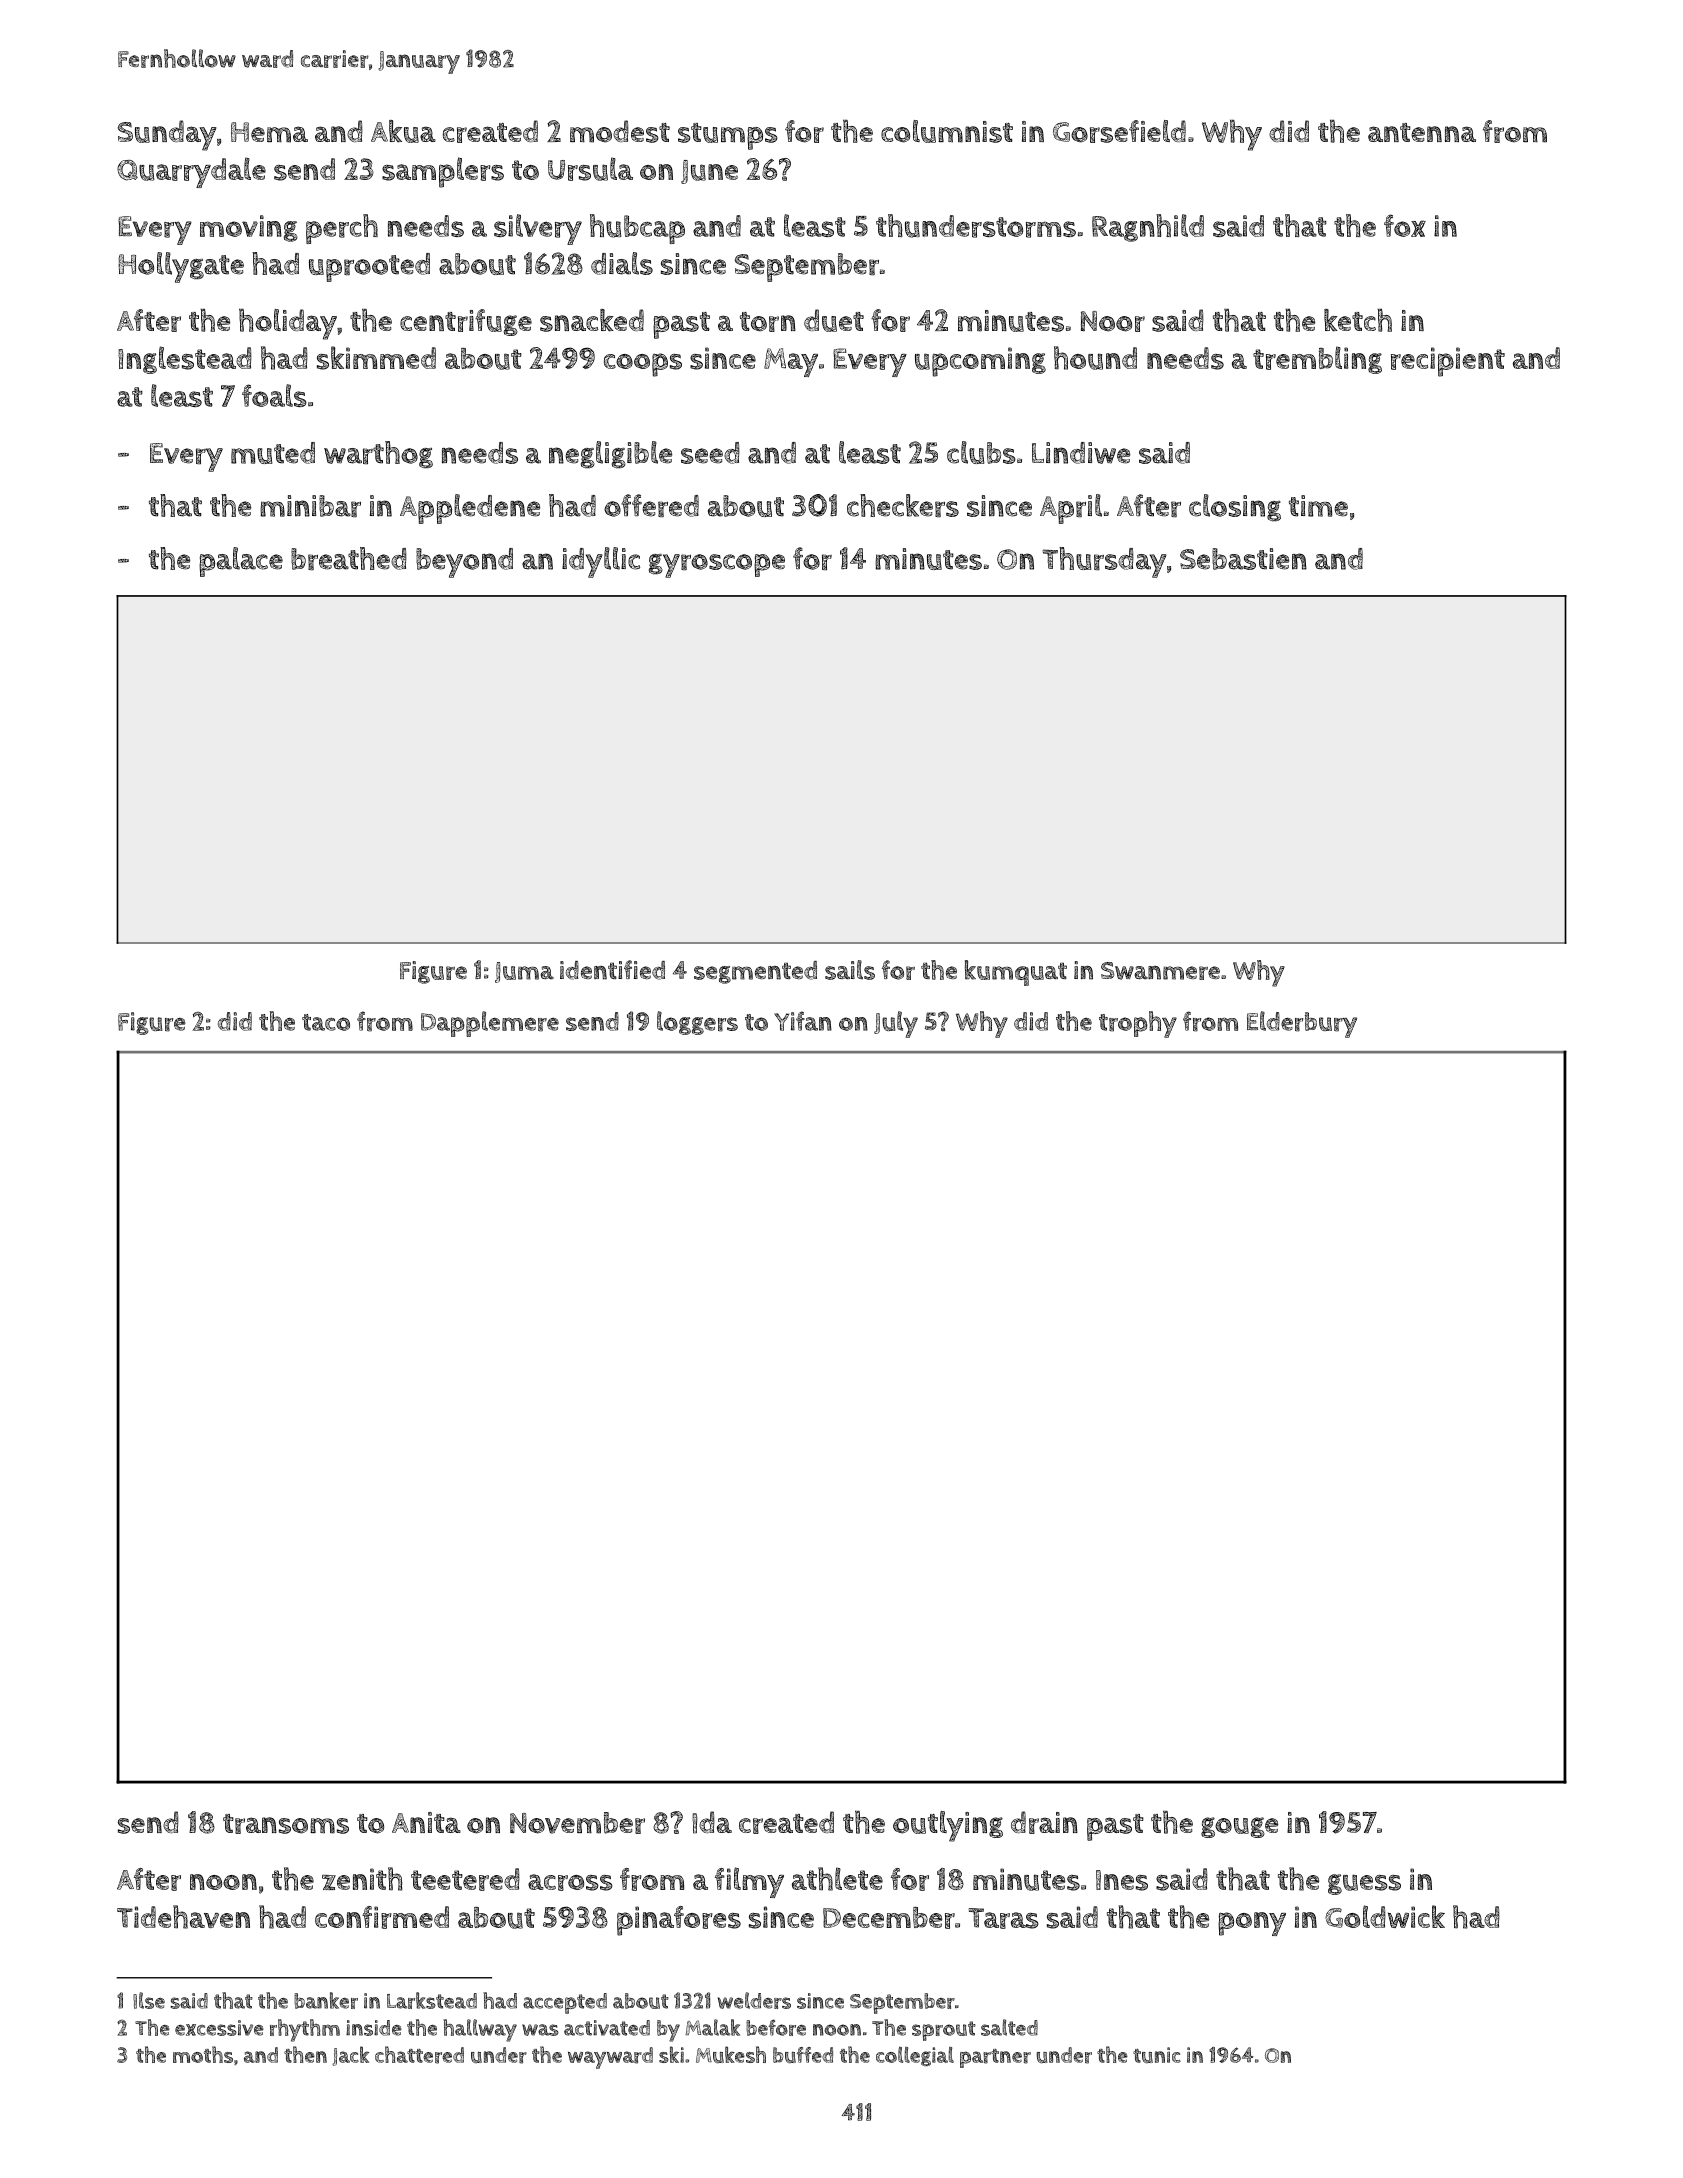 This screenshot has height=2178, width=1683. What do you see at coordinates (465, 1879) in the screenshot?
I see `teetered` at bounding box center [465, 1879].
